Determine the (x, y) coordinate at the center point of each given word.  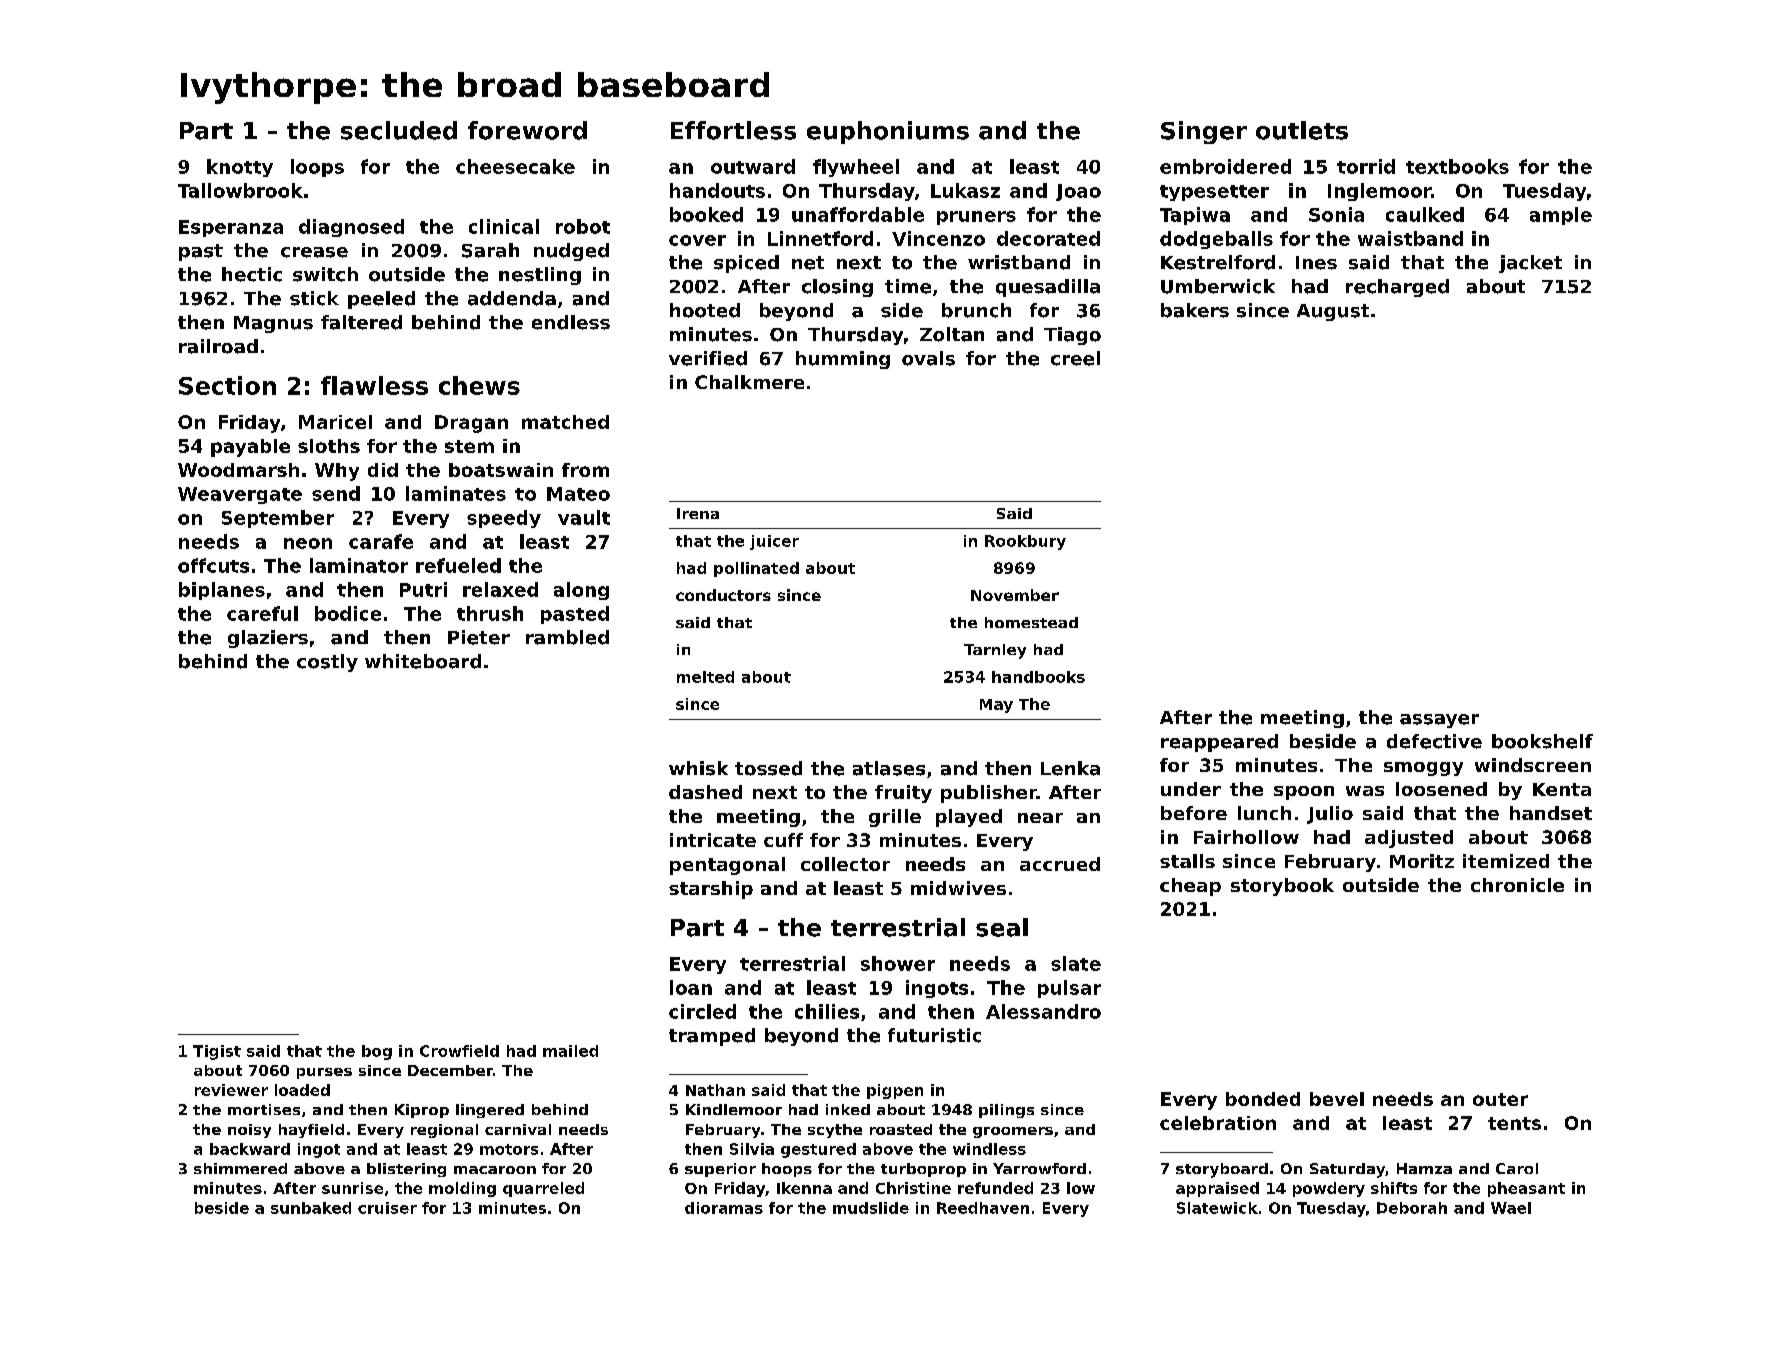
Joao (1078, 192)
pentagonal (727, 866)
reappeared (1219, 743)
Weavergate (240, 495)
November (1015, 595)
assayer (1439, 721)
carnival (518, 1129)
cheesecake (515, 166)
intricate (713, 840)
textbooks (1457, 166)
